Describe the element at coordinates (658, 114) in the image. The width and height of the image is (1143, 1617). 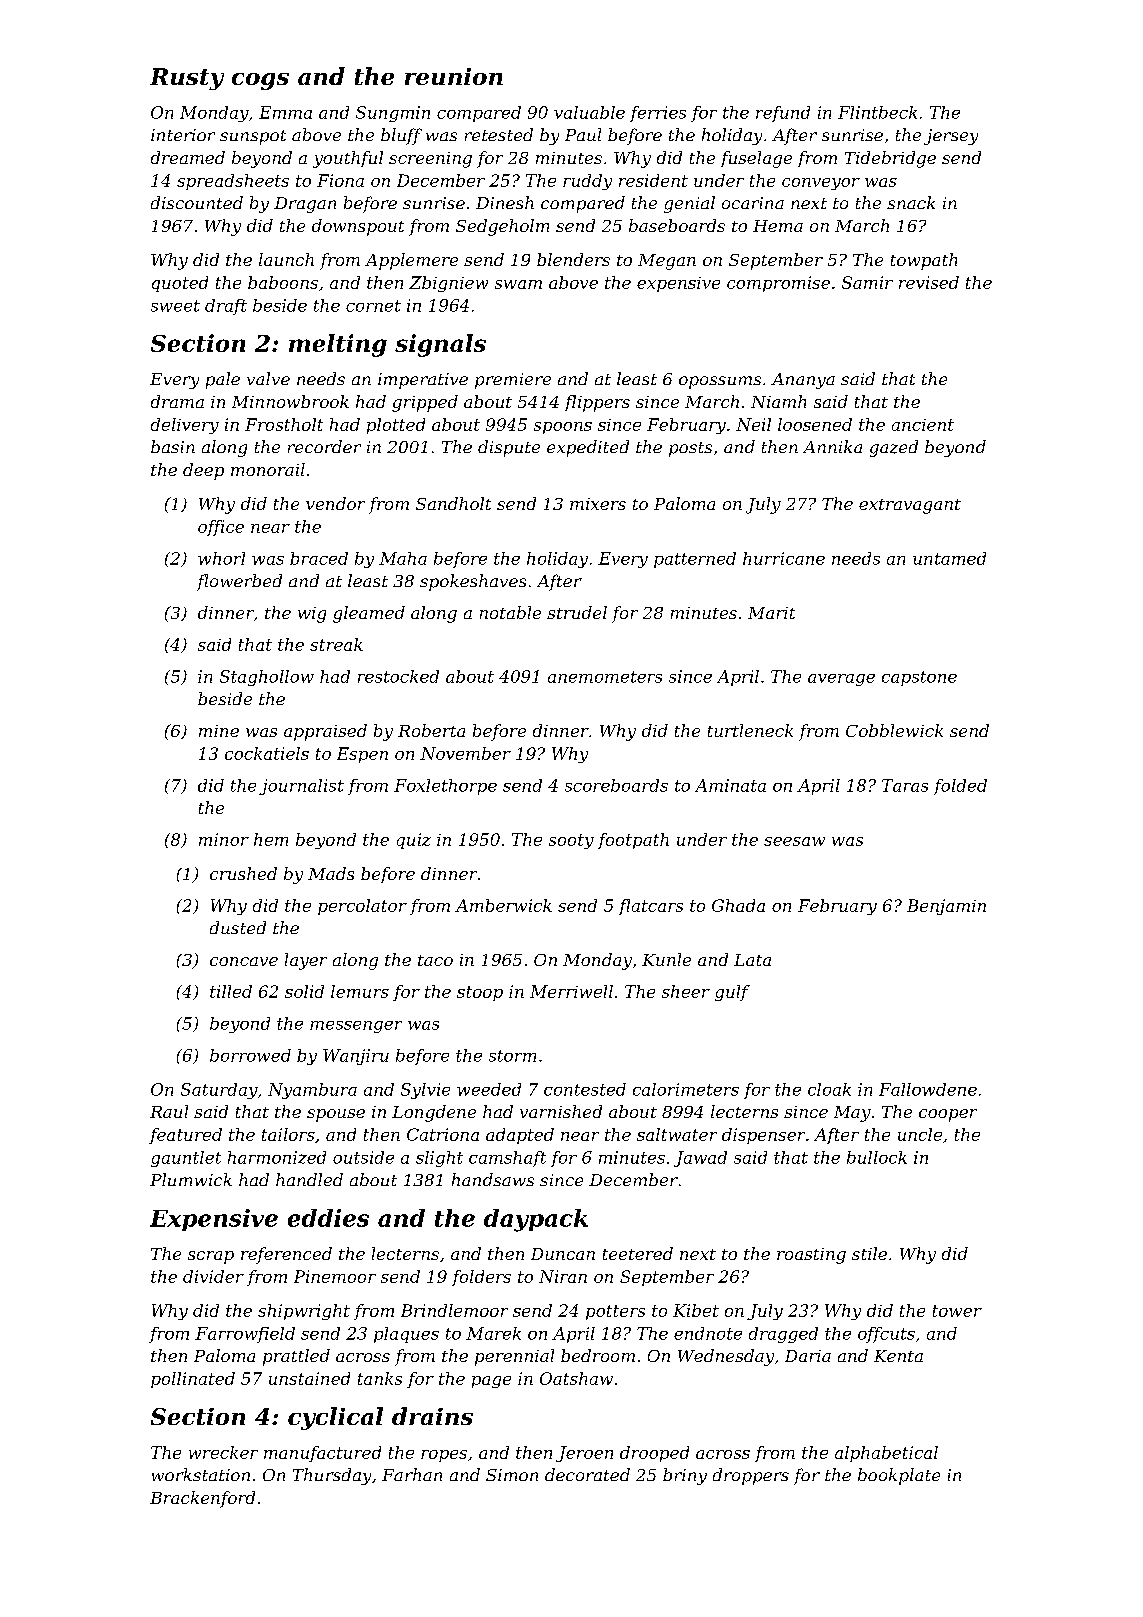
I see `ferries` at that location.
